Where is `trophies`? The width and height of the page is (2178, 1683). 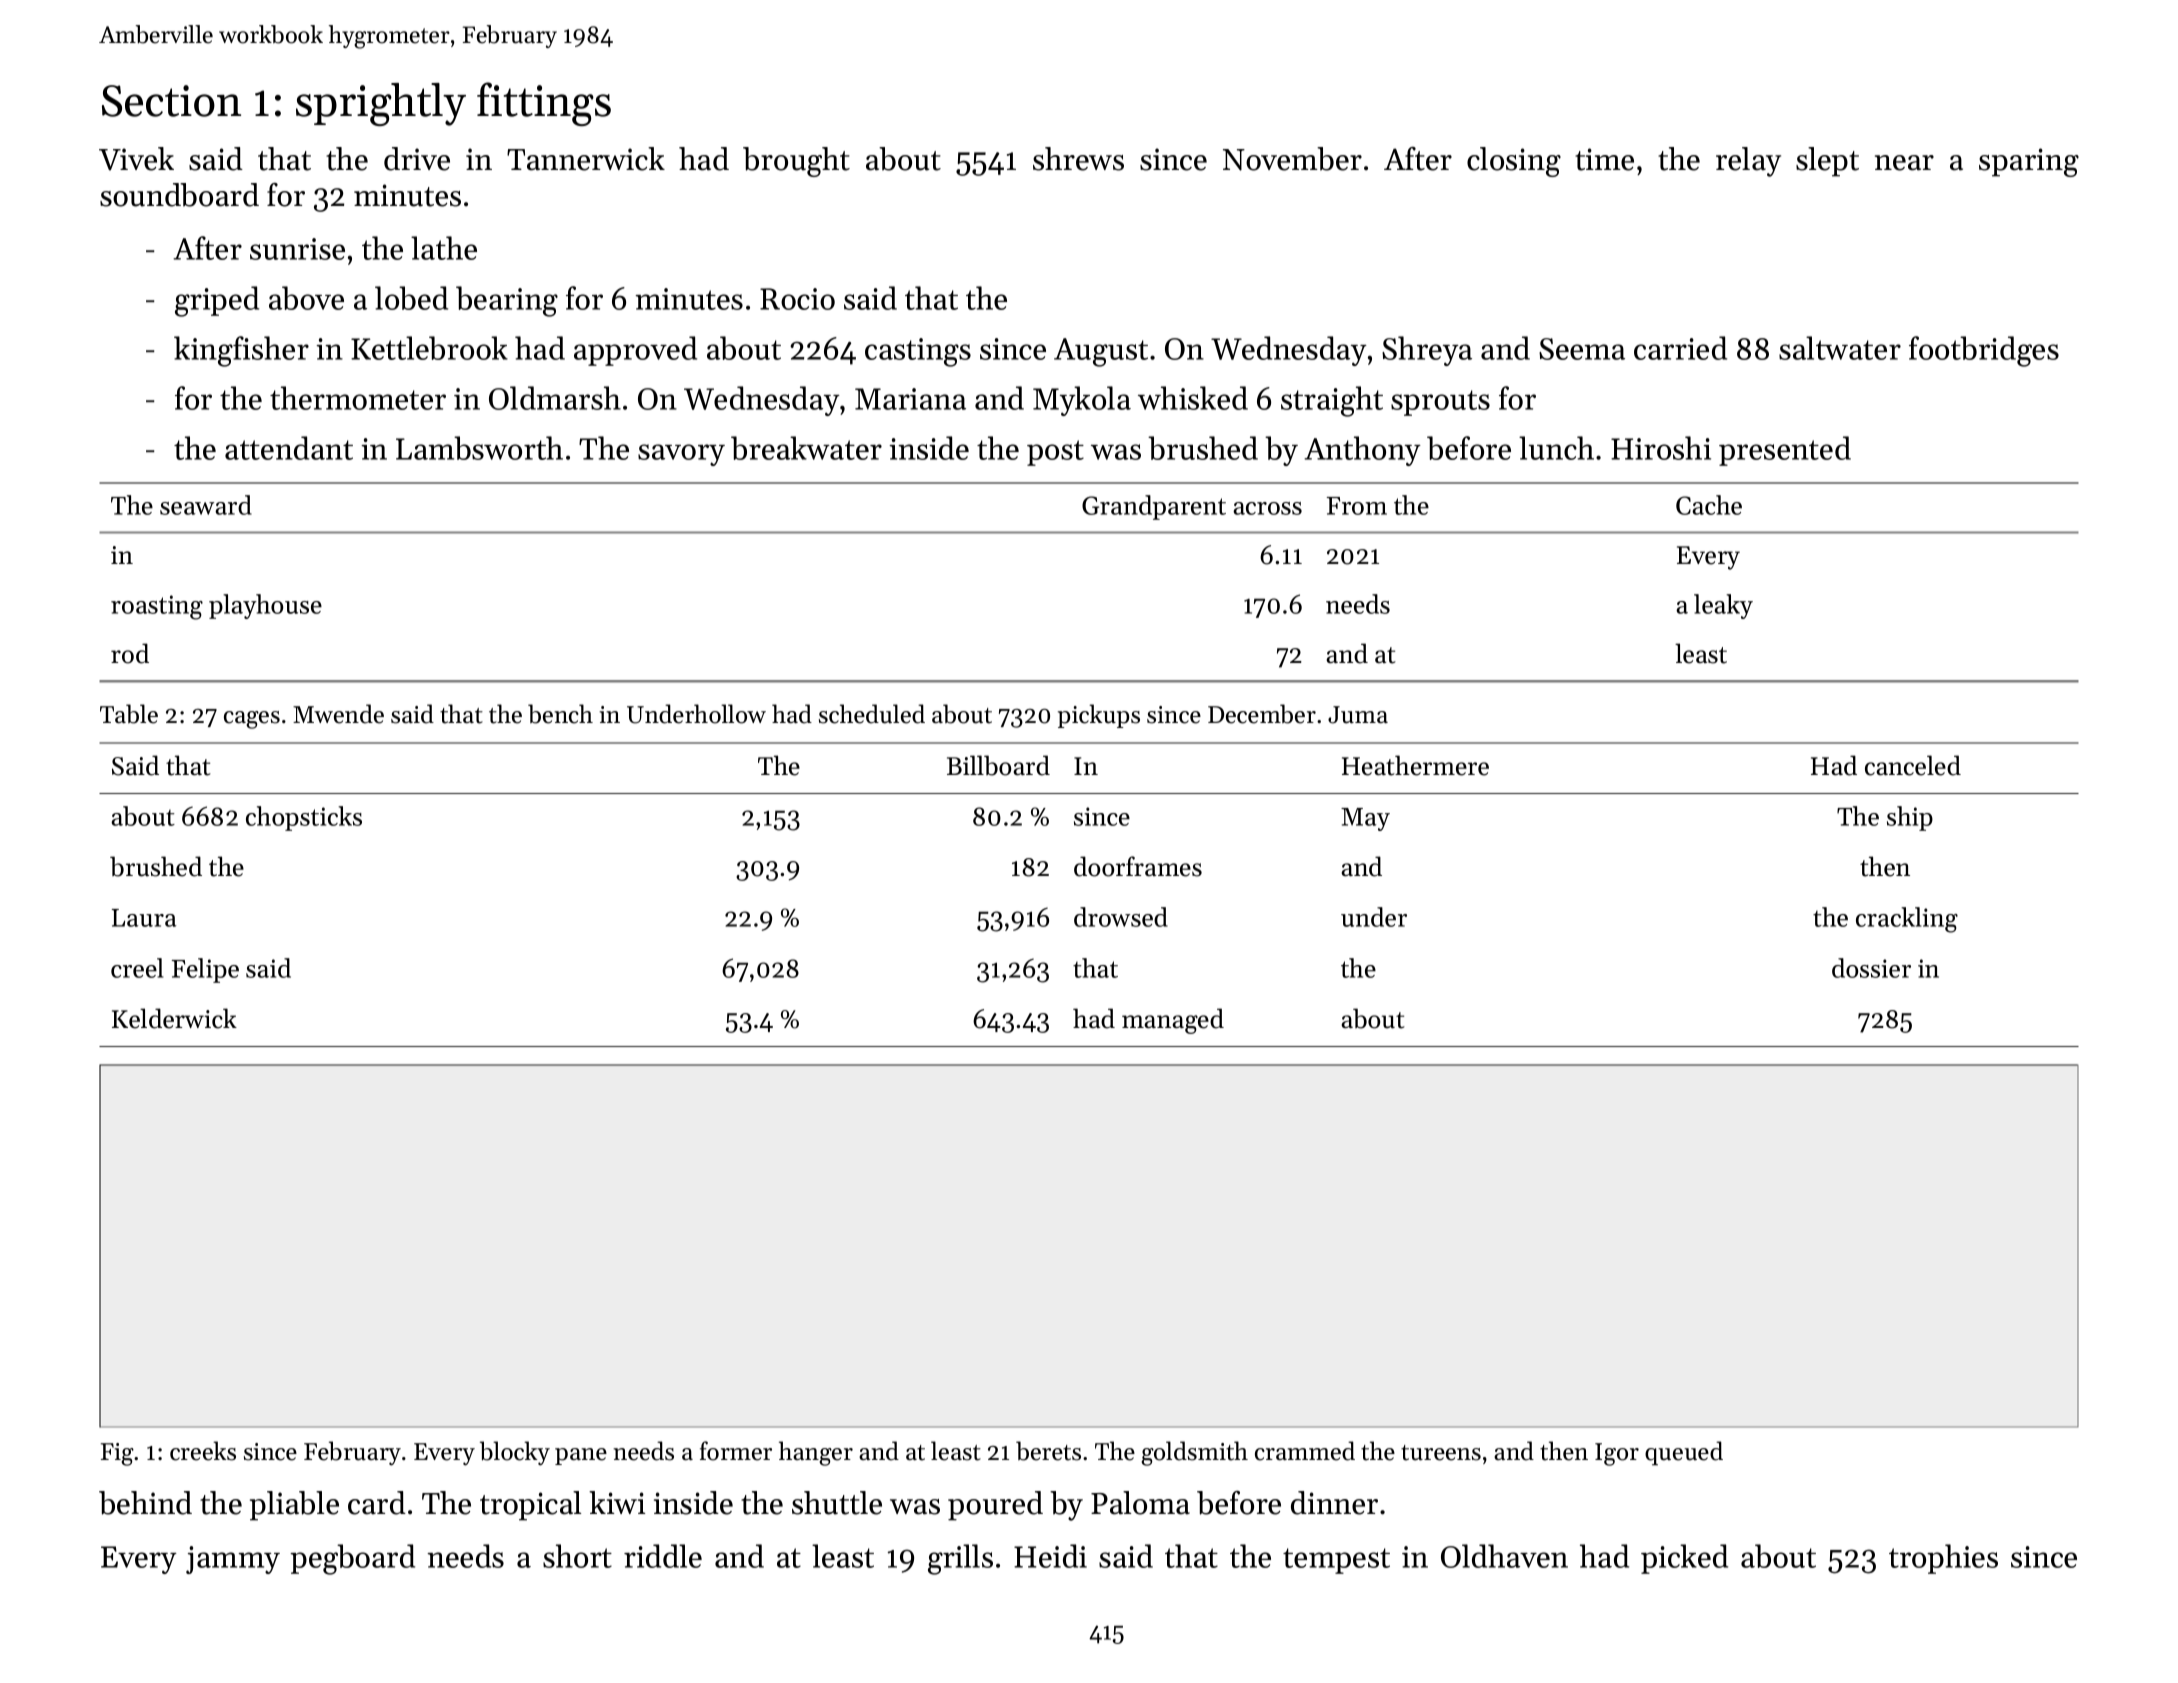
trophies is located at coordinates (1943, 1559).
